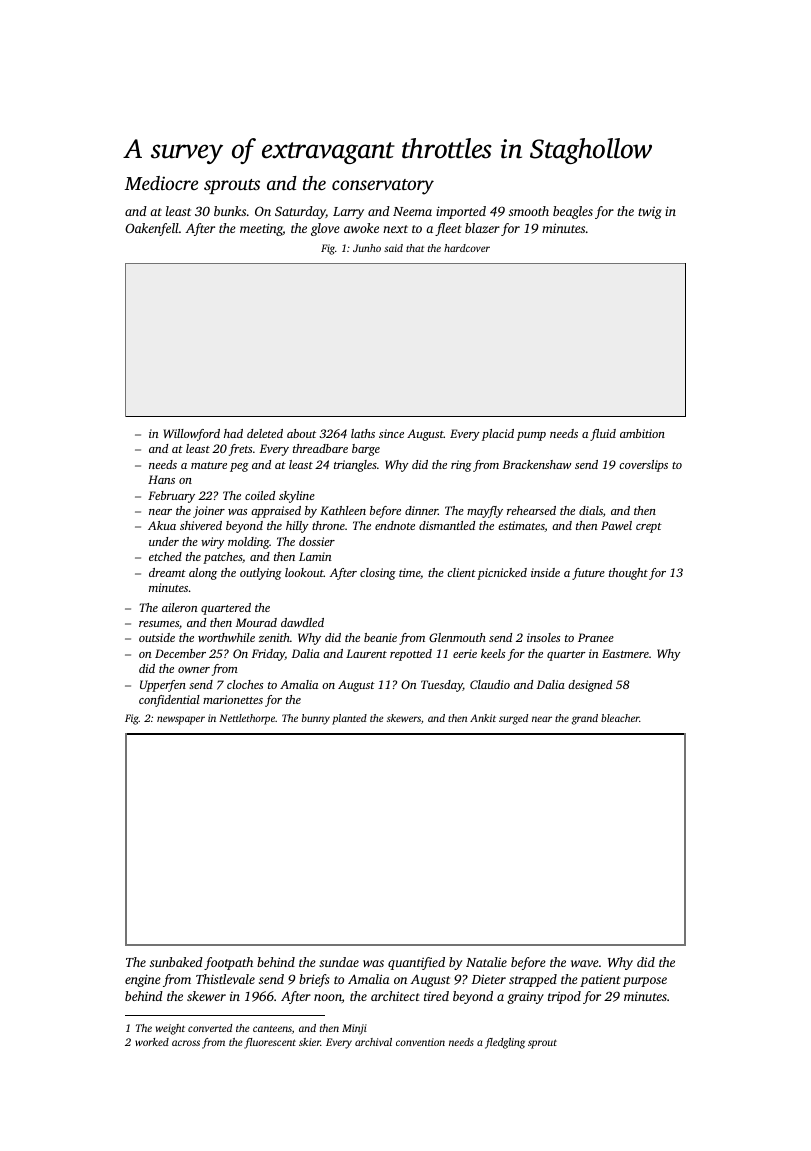  Describe the element at coordinates (261, 229) in the screenshot. I see `meeting` at that location.
